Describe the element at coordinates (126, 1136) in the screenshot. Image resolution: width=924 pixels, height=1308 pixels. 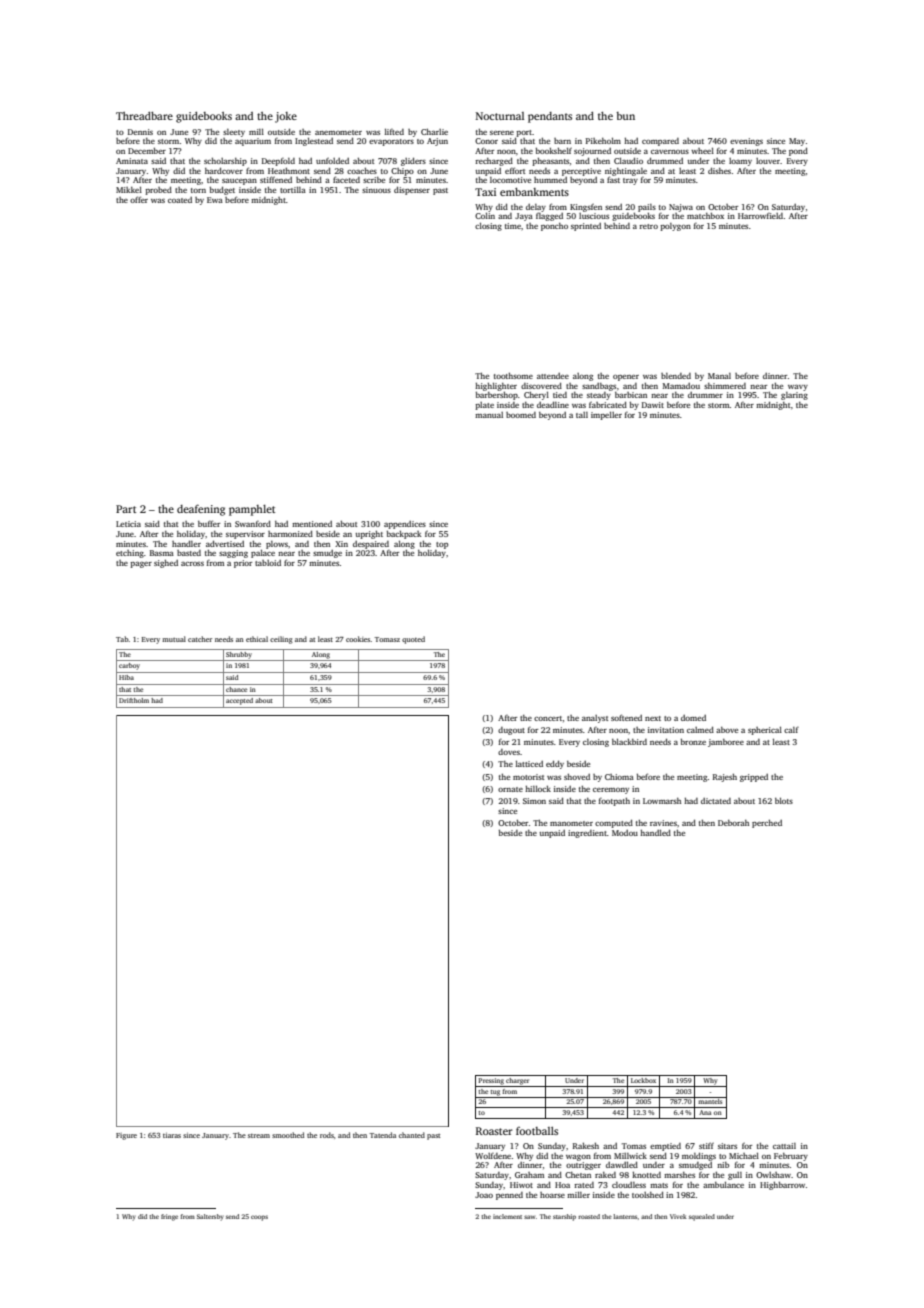
I see `Figure` at that location.
